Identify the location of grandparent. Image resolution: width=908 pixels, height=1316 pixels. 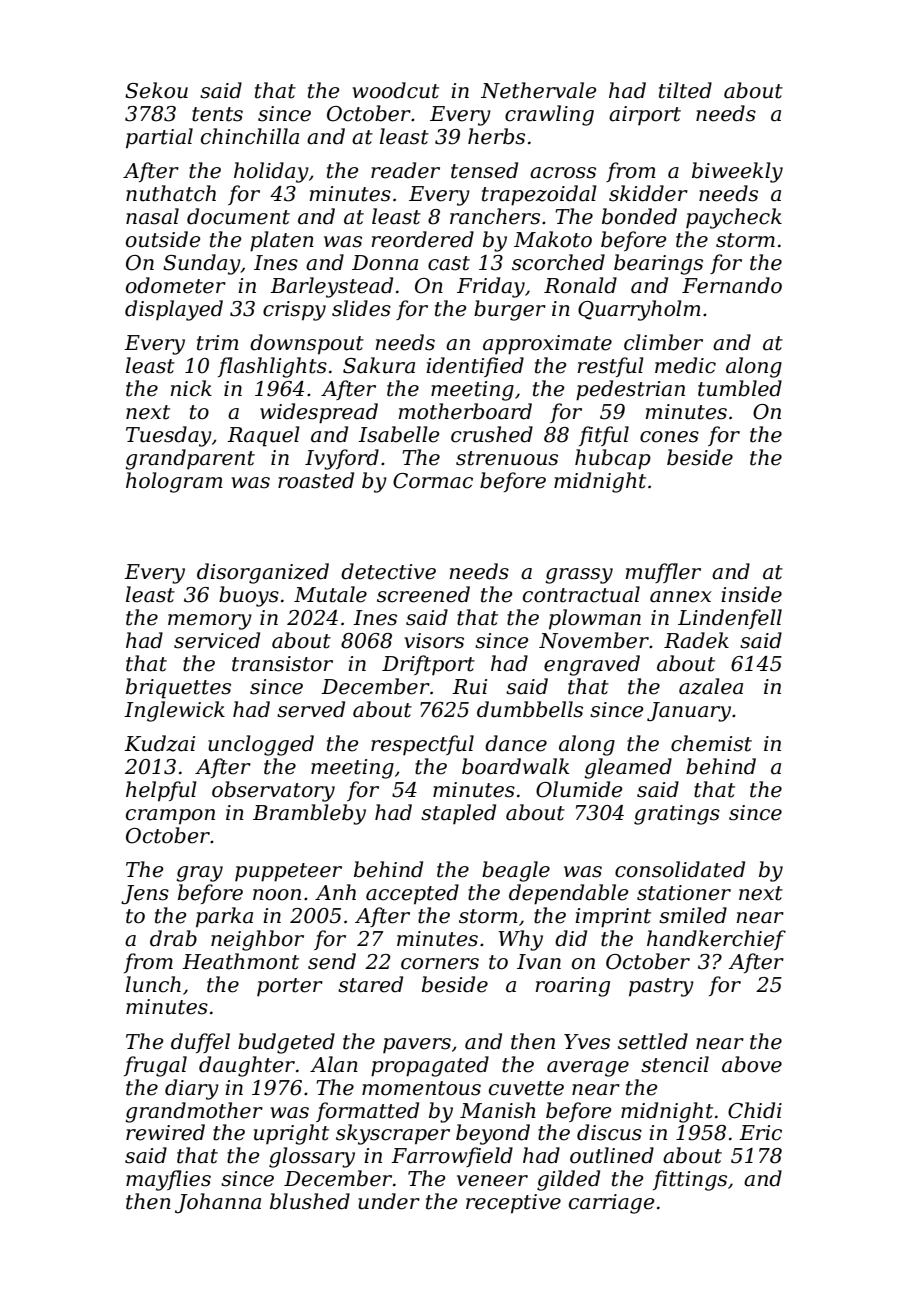
(190, 459).
